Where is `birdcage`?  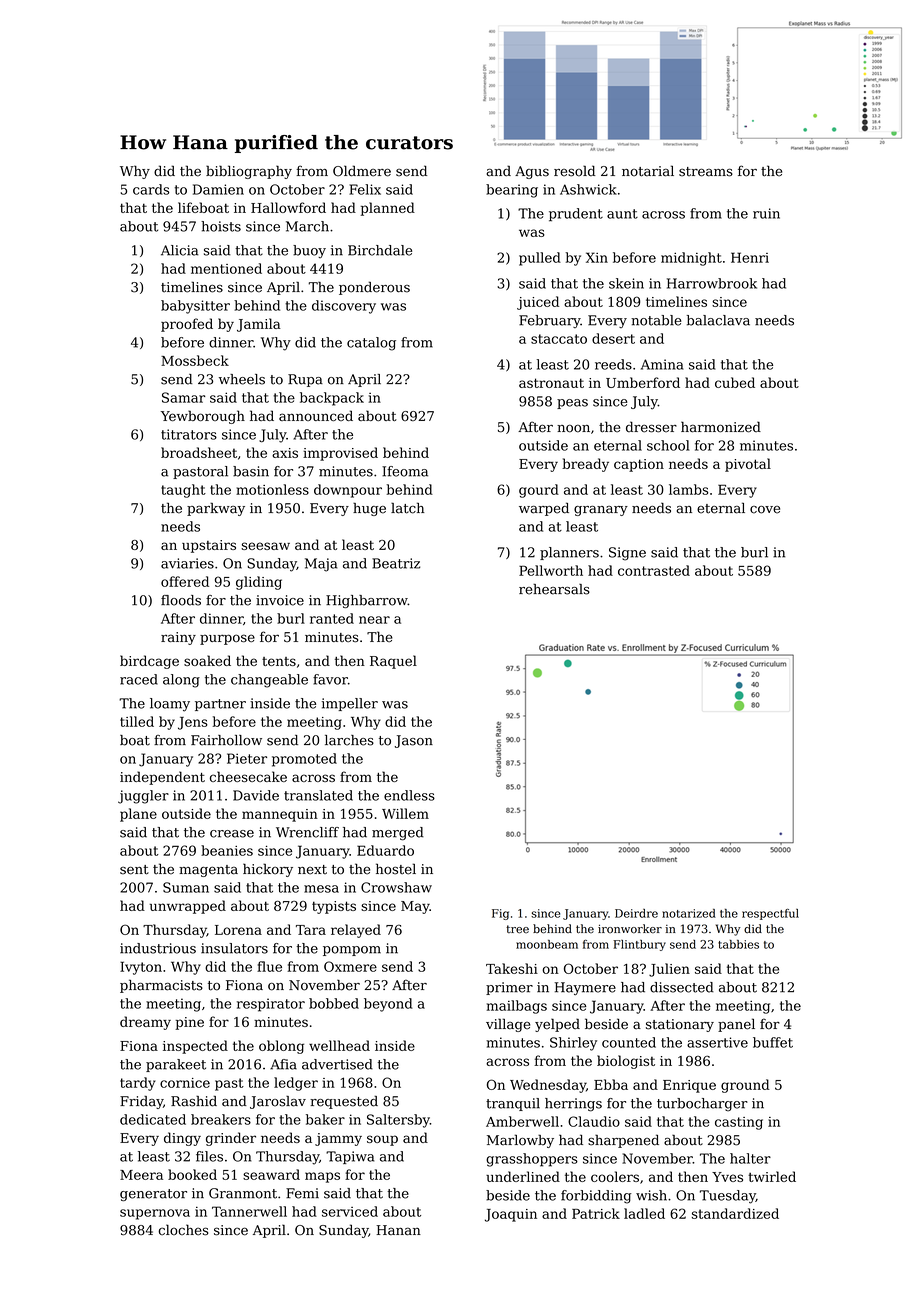
birdcage is located at coordinates (149, 662).
